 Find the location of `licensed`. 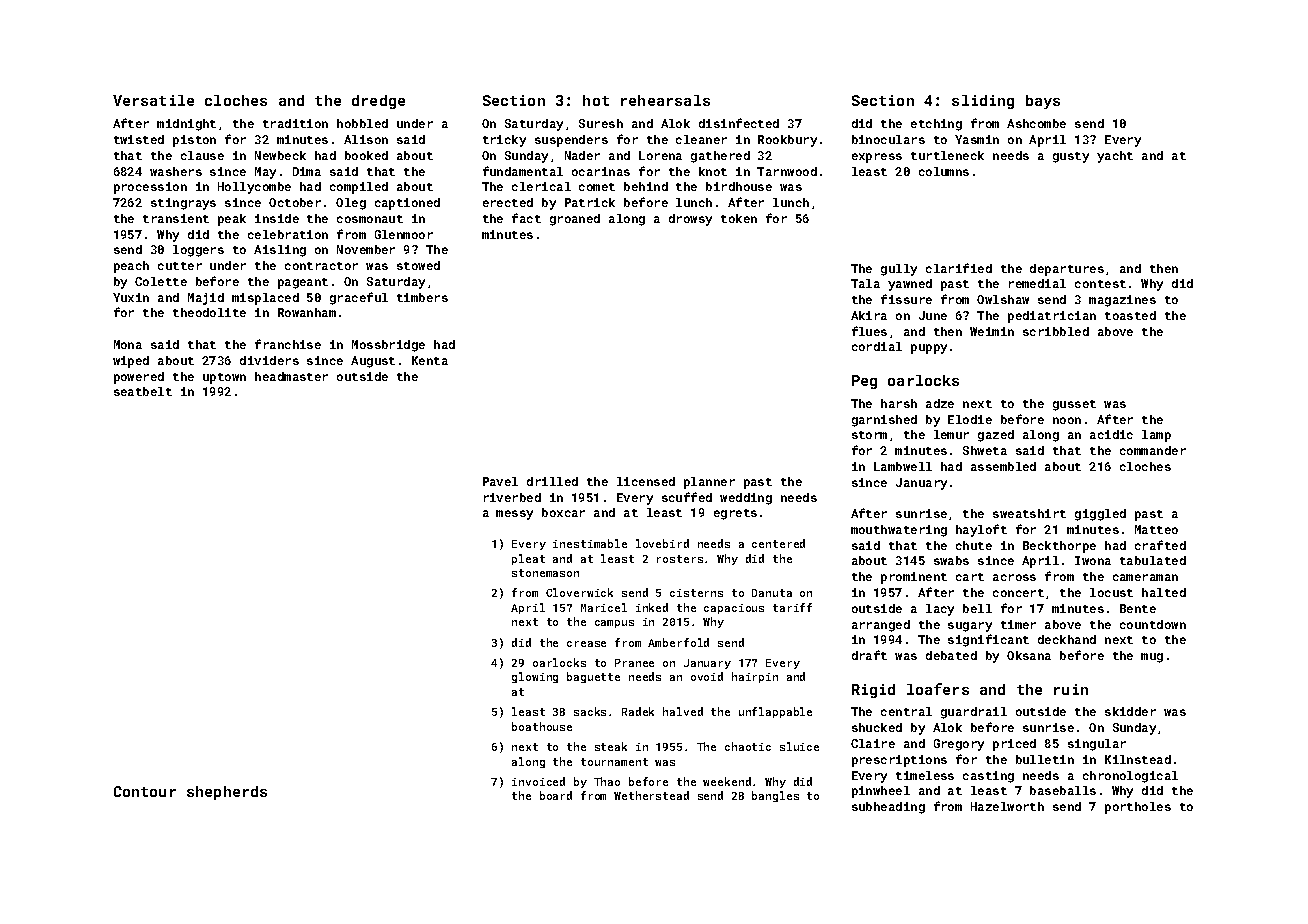

licensed is located at coordinates (646, 481).
